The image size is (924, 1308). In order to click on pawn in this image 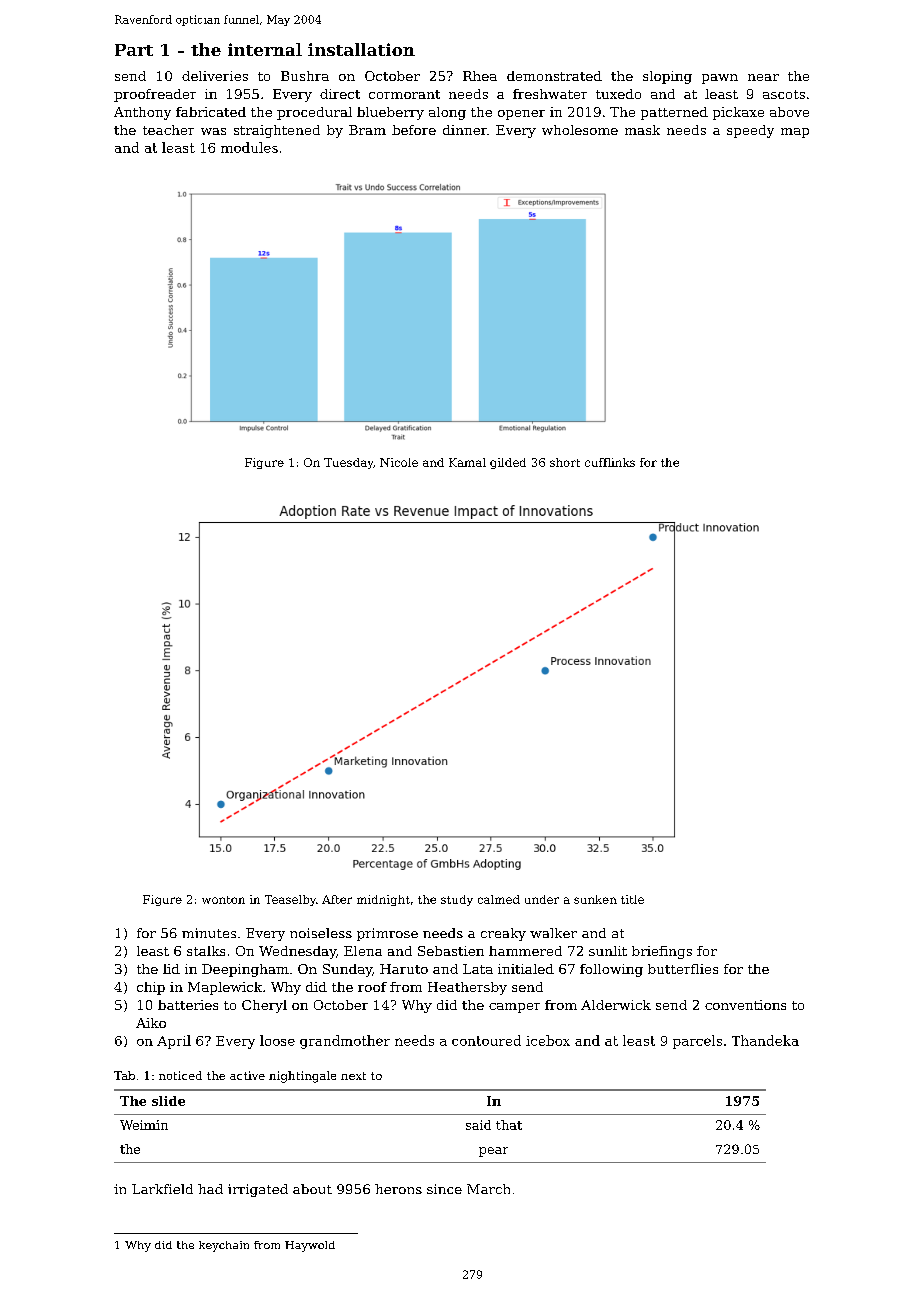, I will do `click(720, 79)`.
